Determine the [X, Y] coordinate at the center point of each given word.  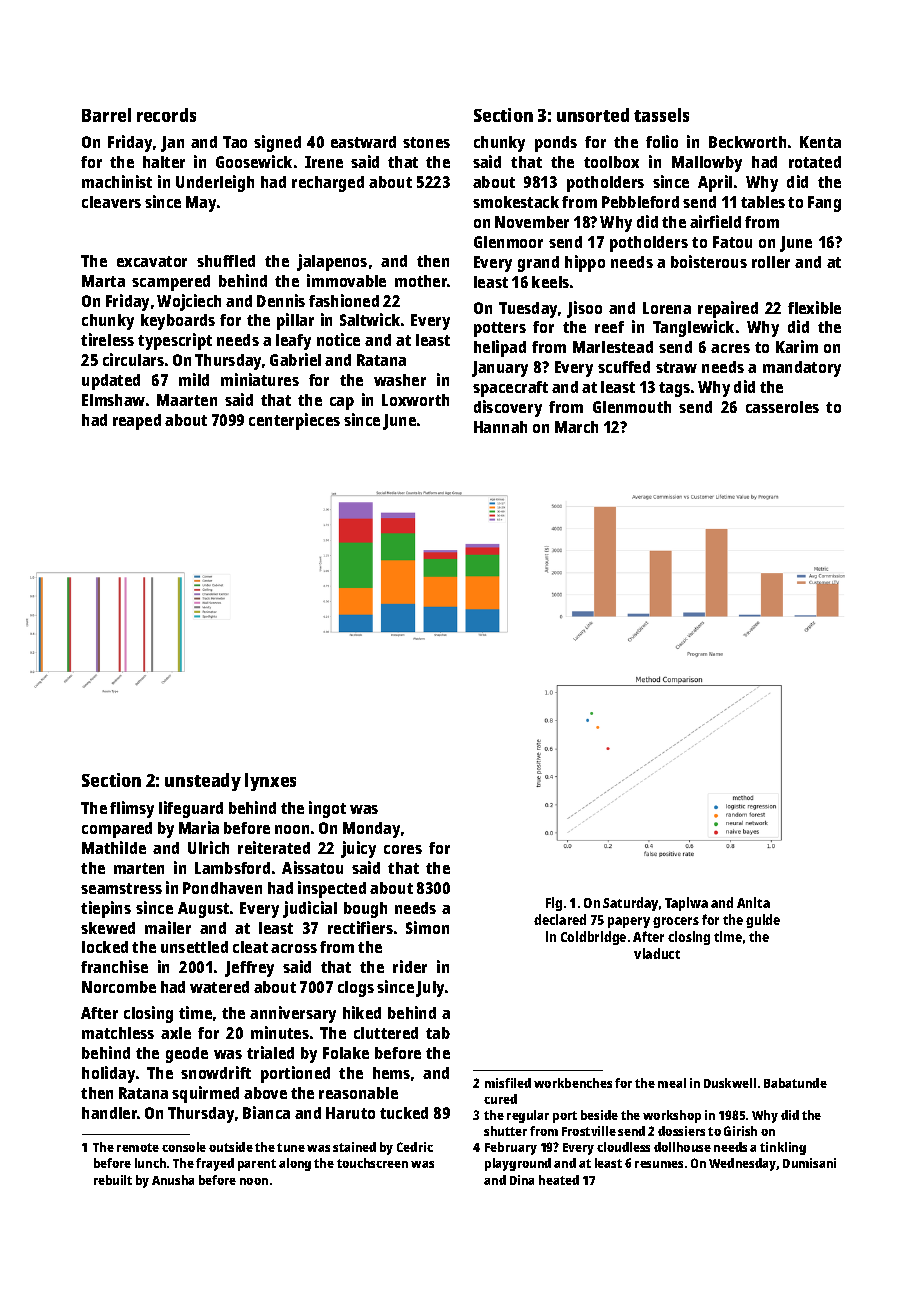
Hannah [500, 427]
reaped [137, 422]
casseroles [782, 407]
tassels [661, 115]
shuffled [226, 261]
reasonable [358, 1093]
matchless [118, 1033]
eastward [363, 142]
